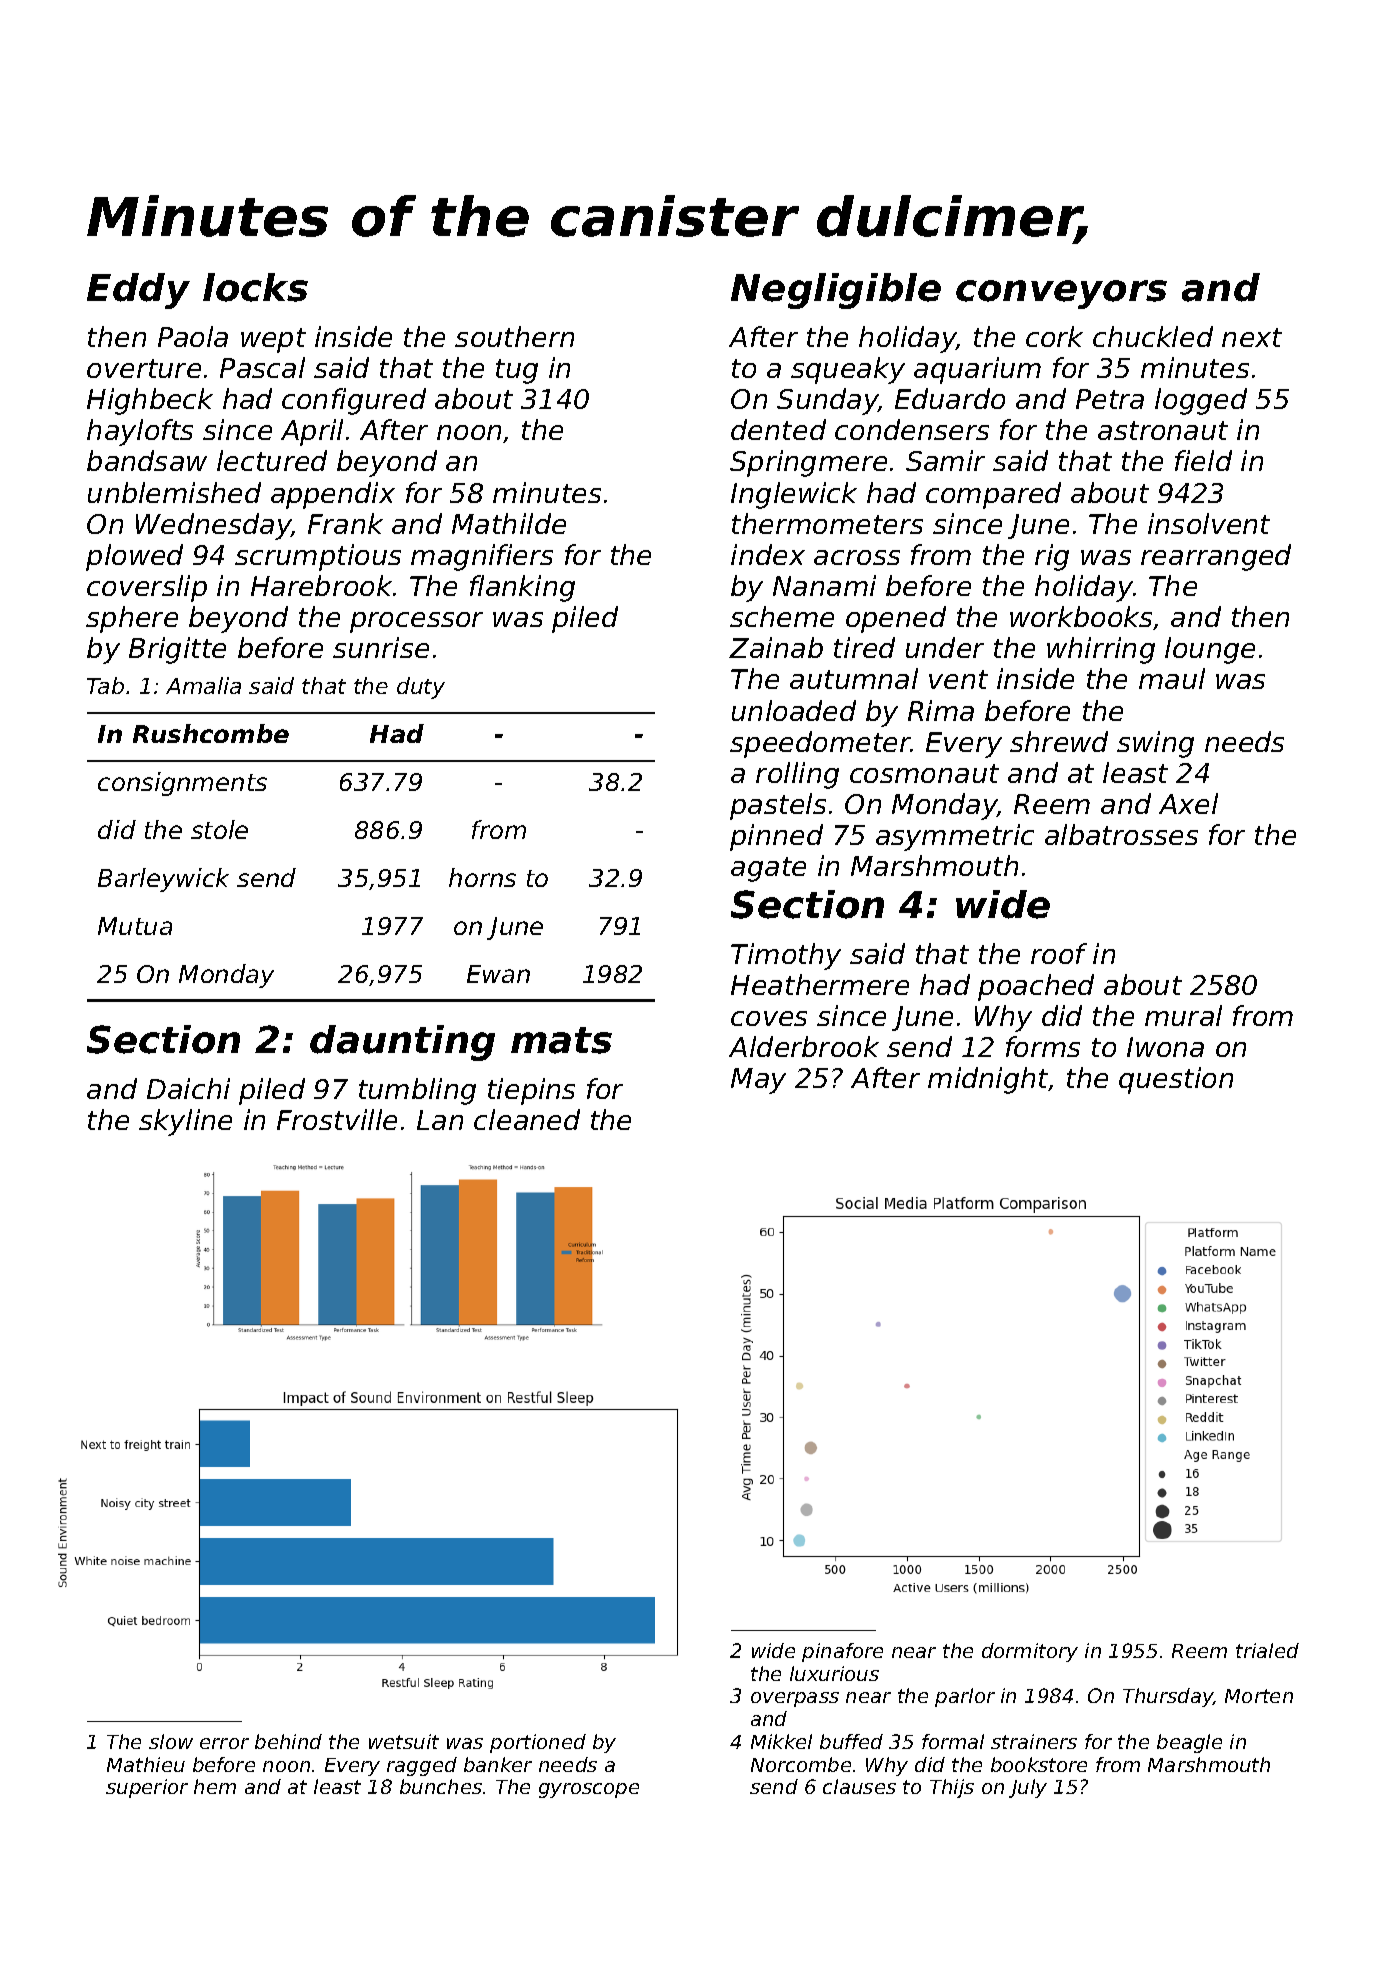  What do you see at coordinates (808, 463) in the page?
I see `Springmere` at bounding box center [808, 463].
